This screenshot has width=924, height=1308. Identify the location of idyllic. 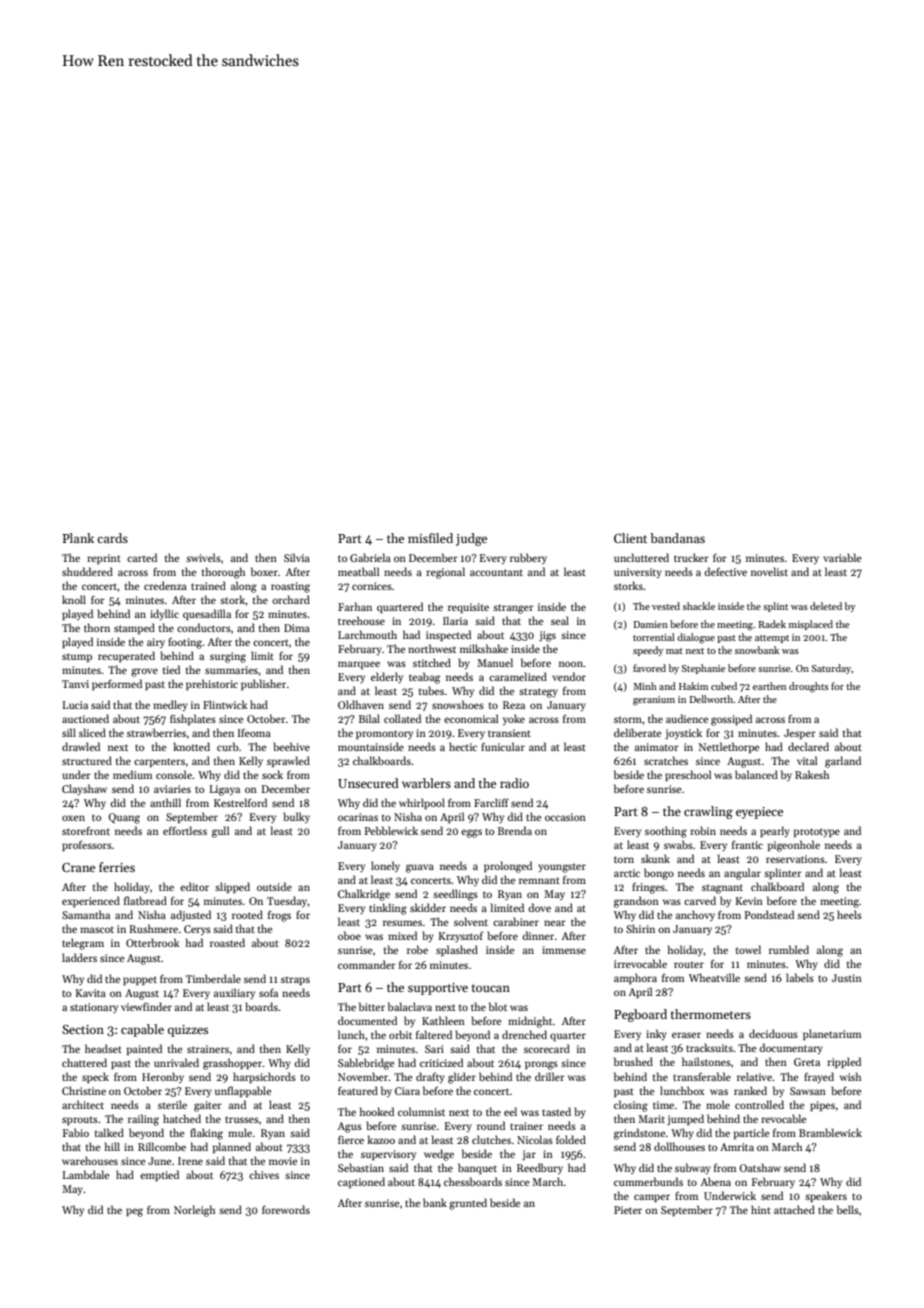
(164, 614).
